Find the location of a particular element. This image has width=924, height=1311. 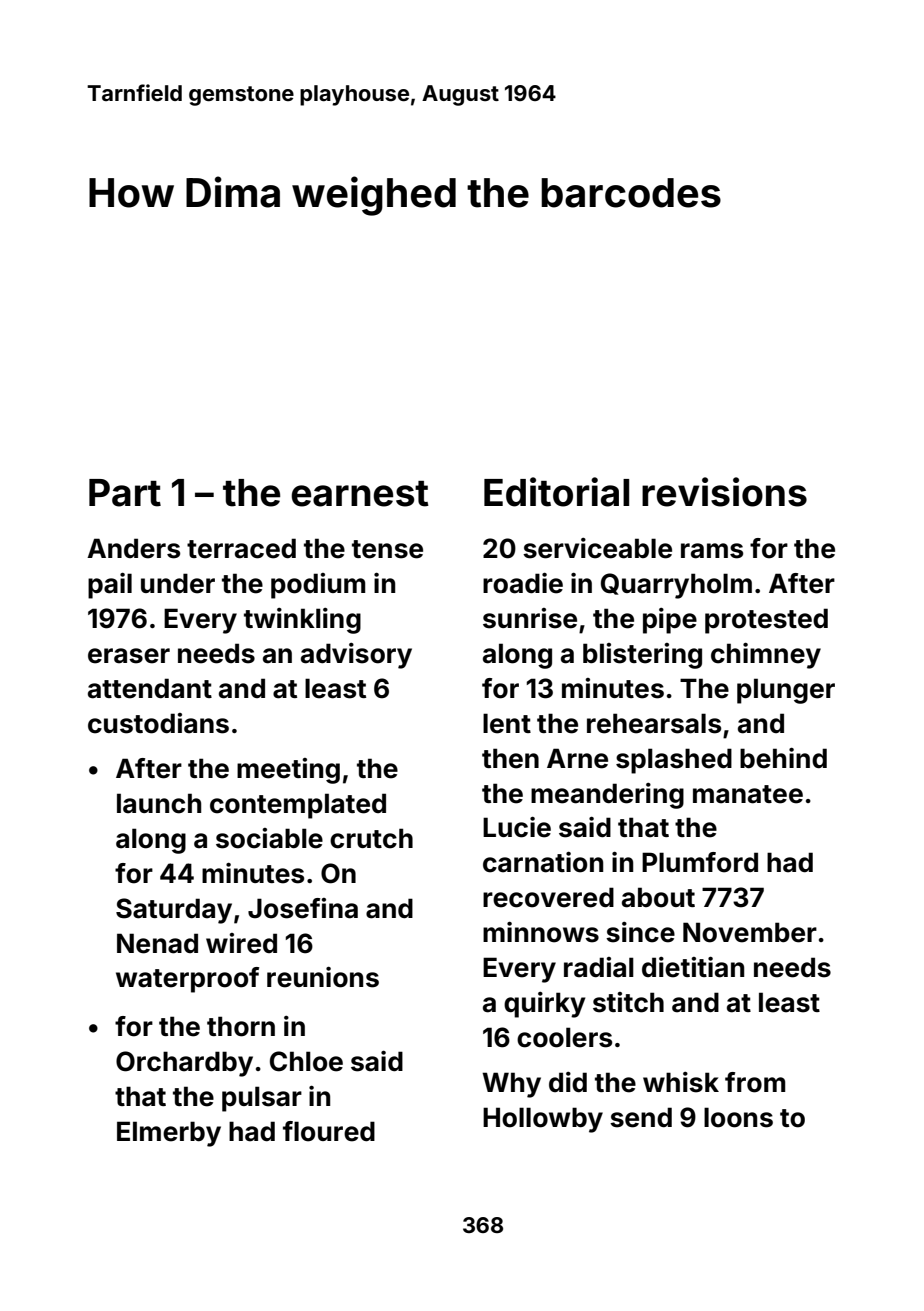

blistering is located at coordinates (642, 656).
